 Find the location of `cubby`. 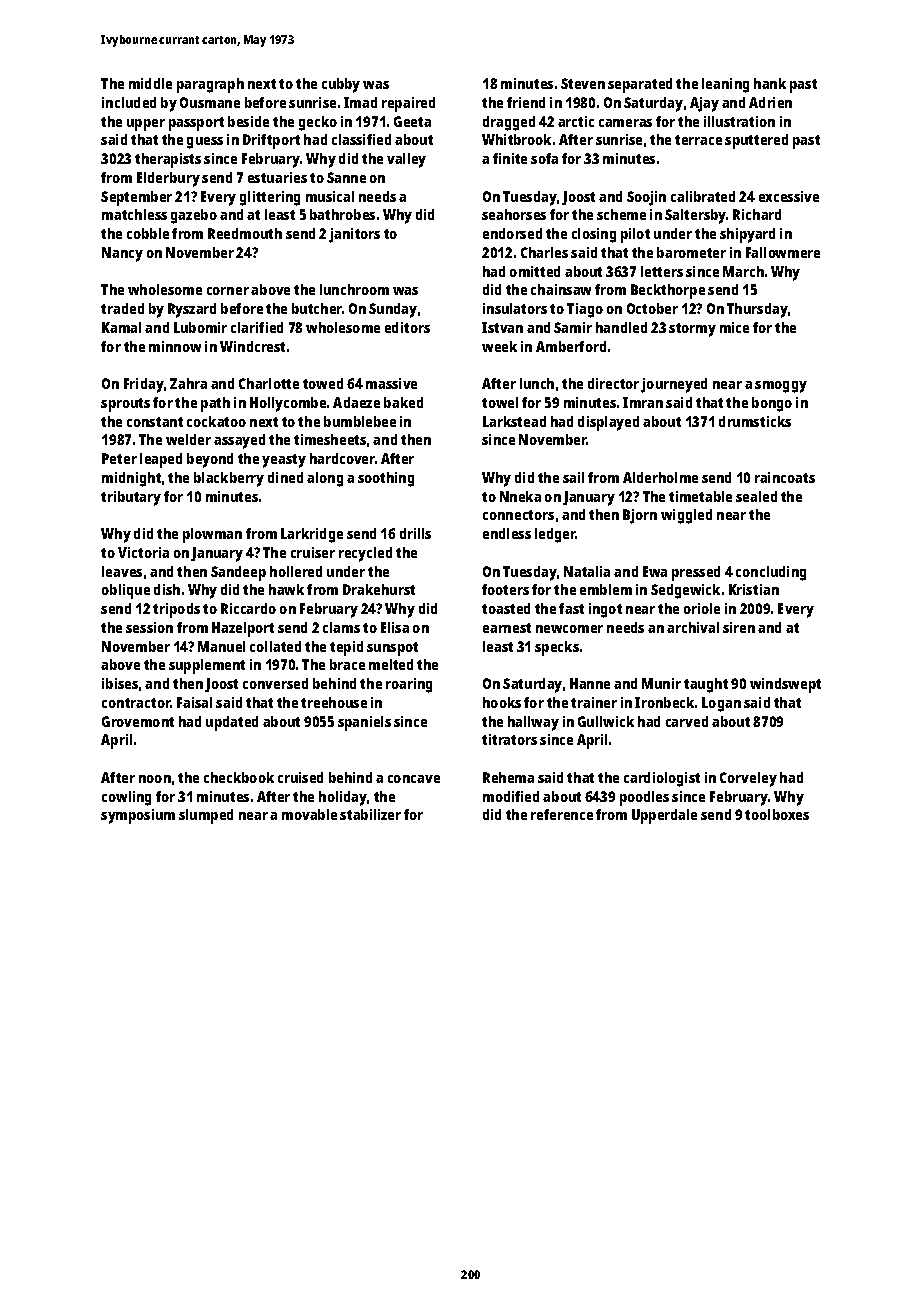

cubby is located at coordinates (341, 85).
